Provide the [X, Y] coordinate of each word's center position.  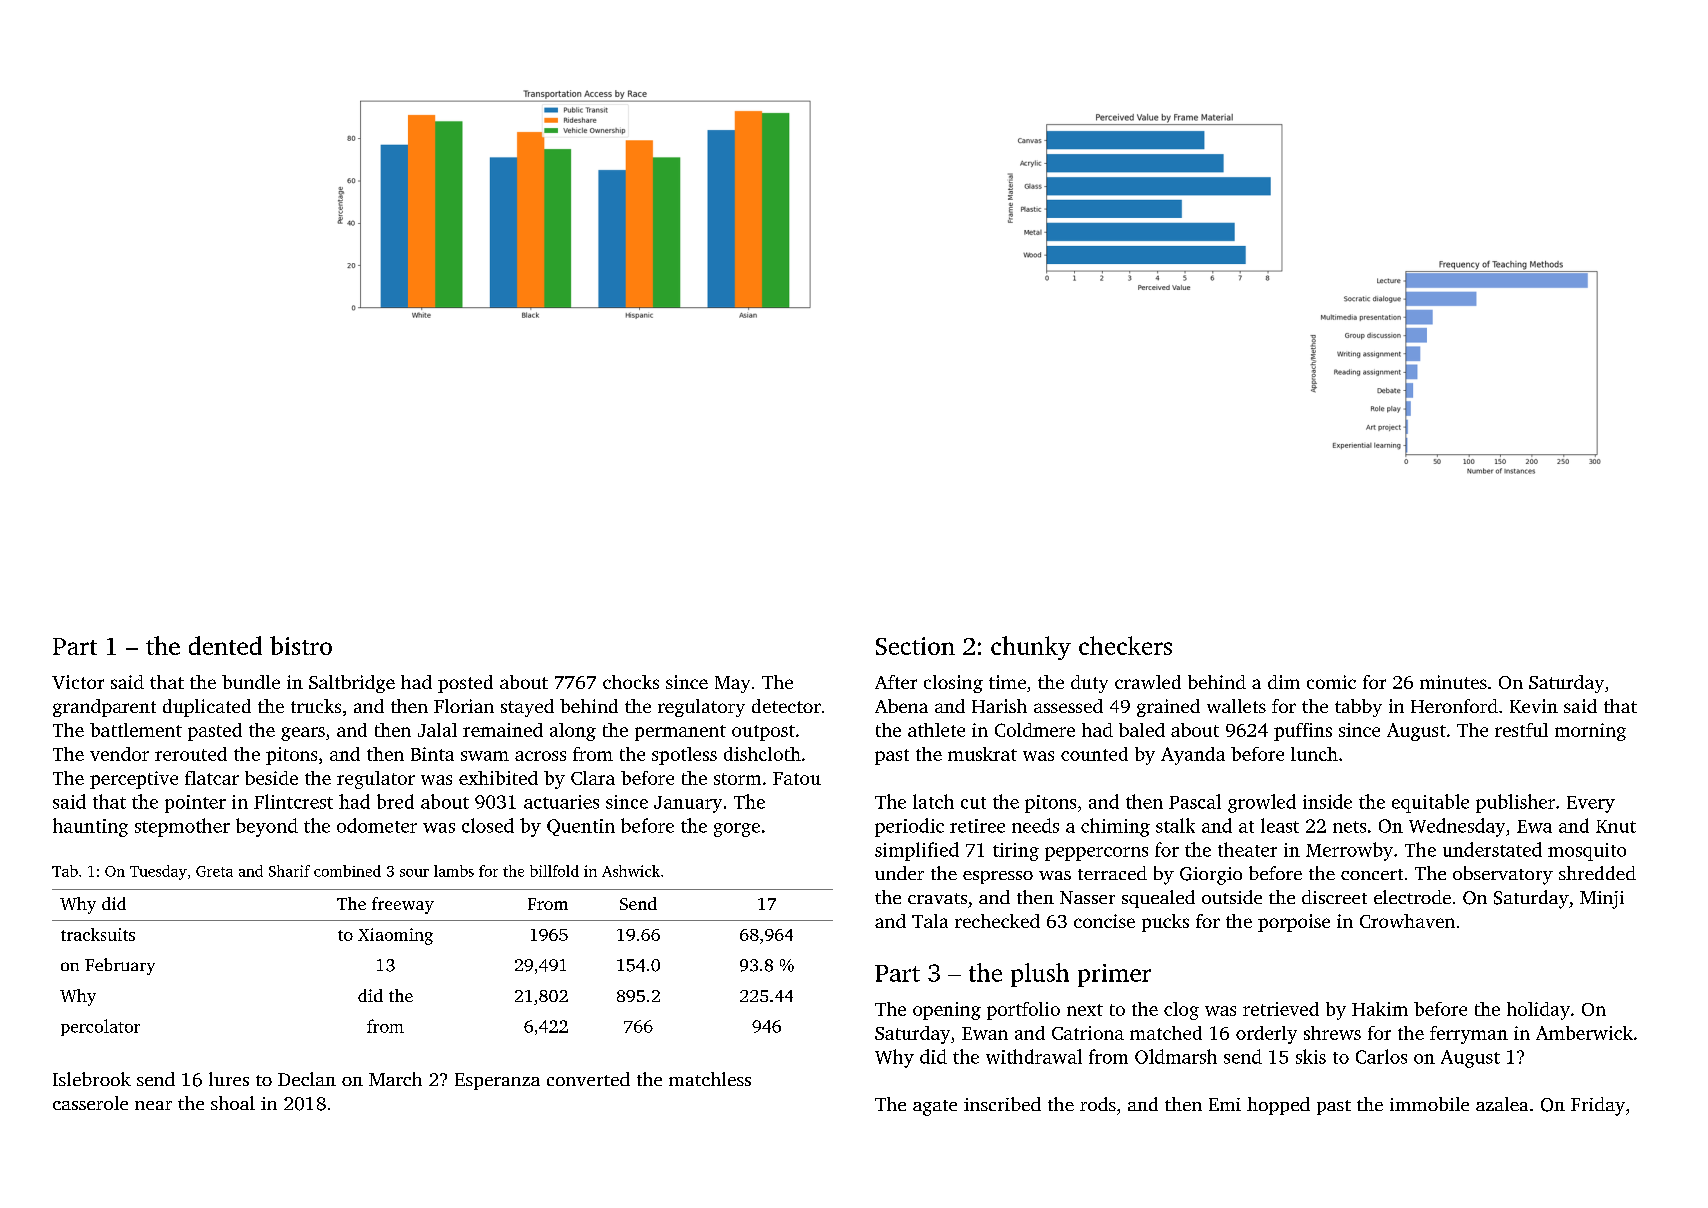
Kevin [1534, 706]
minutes [1453, 682]
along [573, 732]
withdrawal [1034, 1056]
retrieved [1281, 1009]
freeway [403, 905]
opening [947, 1011]
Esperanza [497, 1081]
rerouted [191, 754]
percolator [100, 1027]
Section [915, 646]
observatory [1503, 875]
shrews [1332, 1033]
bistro [301, 645]
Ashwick [631, 871]
